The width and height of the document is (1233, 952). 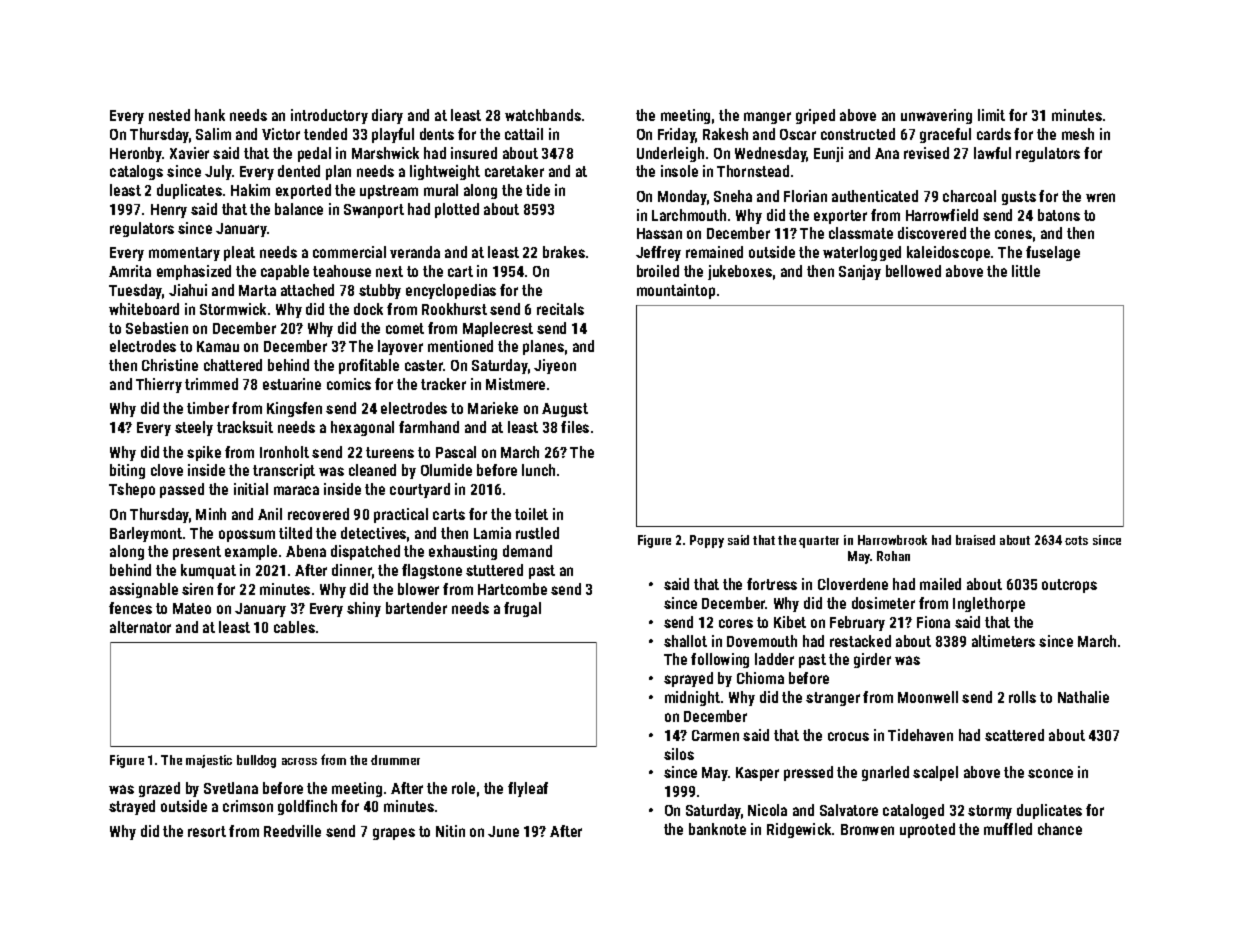 What do you see at coordinates (451, 291) in the document?
I see `encyclopedias` at bounding box center [451, 291].
